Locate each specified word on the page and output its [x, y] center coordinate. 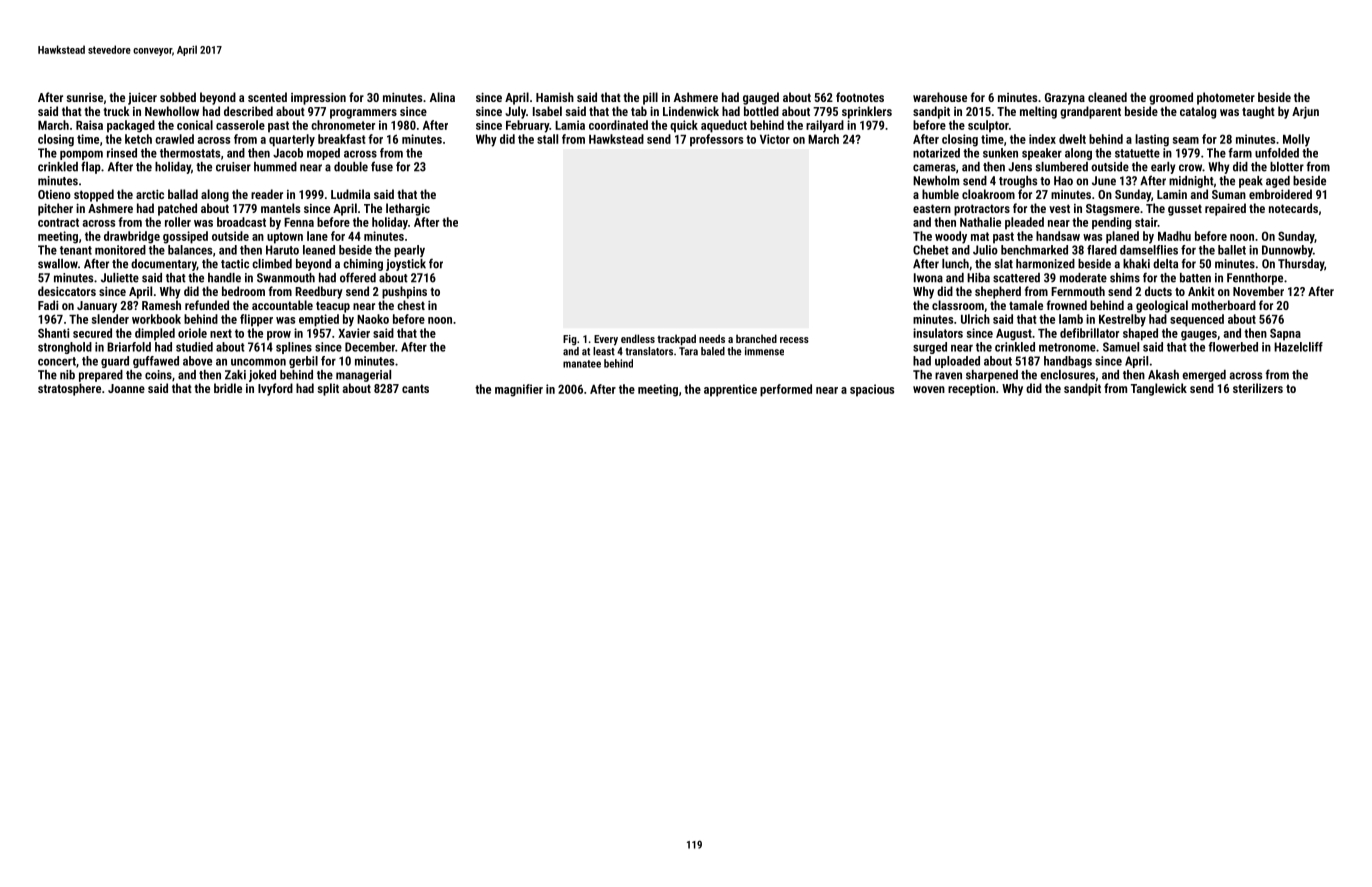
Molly [1296, 140]
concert [57, 361]
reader [267, 194]
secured [92, 333]
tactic [235, 264]
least [604, 351]
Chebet [931, 250]
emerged [1204, 376]
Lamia [570, 125]
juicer [142, 99]
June [1104, 181]
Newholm [936, 181]
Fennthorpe [1255, 279]
